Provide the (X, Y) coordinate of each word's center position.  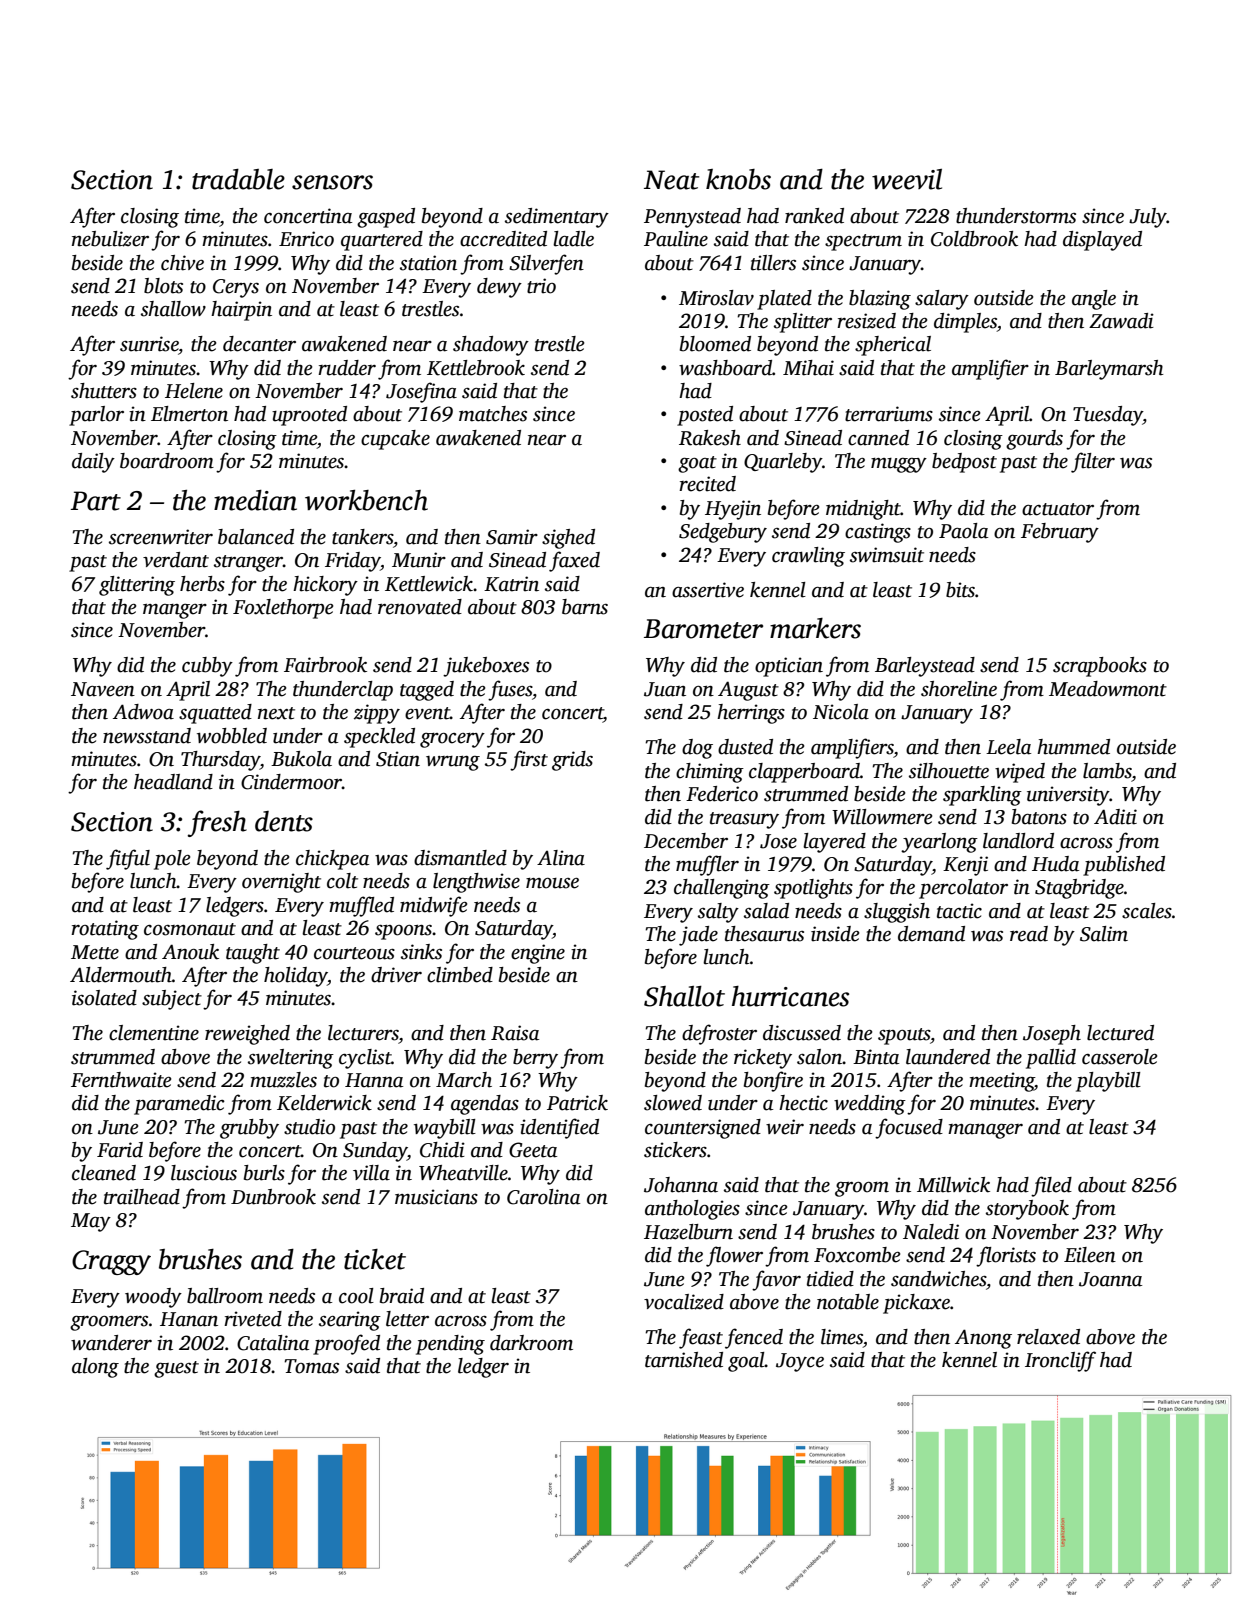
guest (176, 1369)
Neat (671, 180)
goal (746, 1362)
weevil (907, 179)
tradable (238, 179)
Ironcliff (1060, 1361)
